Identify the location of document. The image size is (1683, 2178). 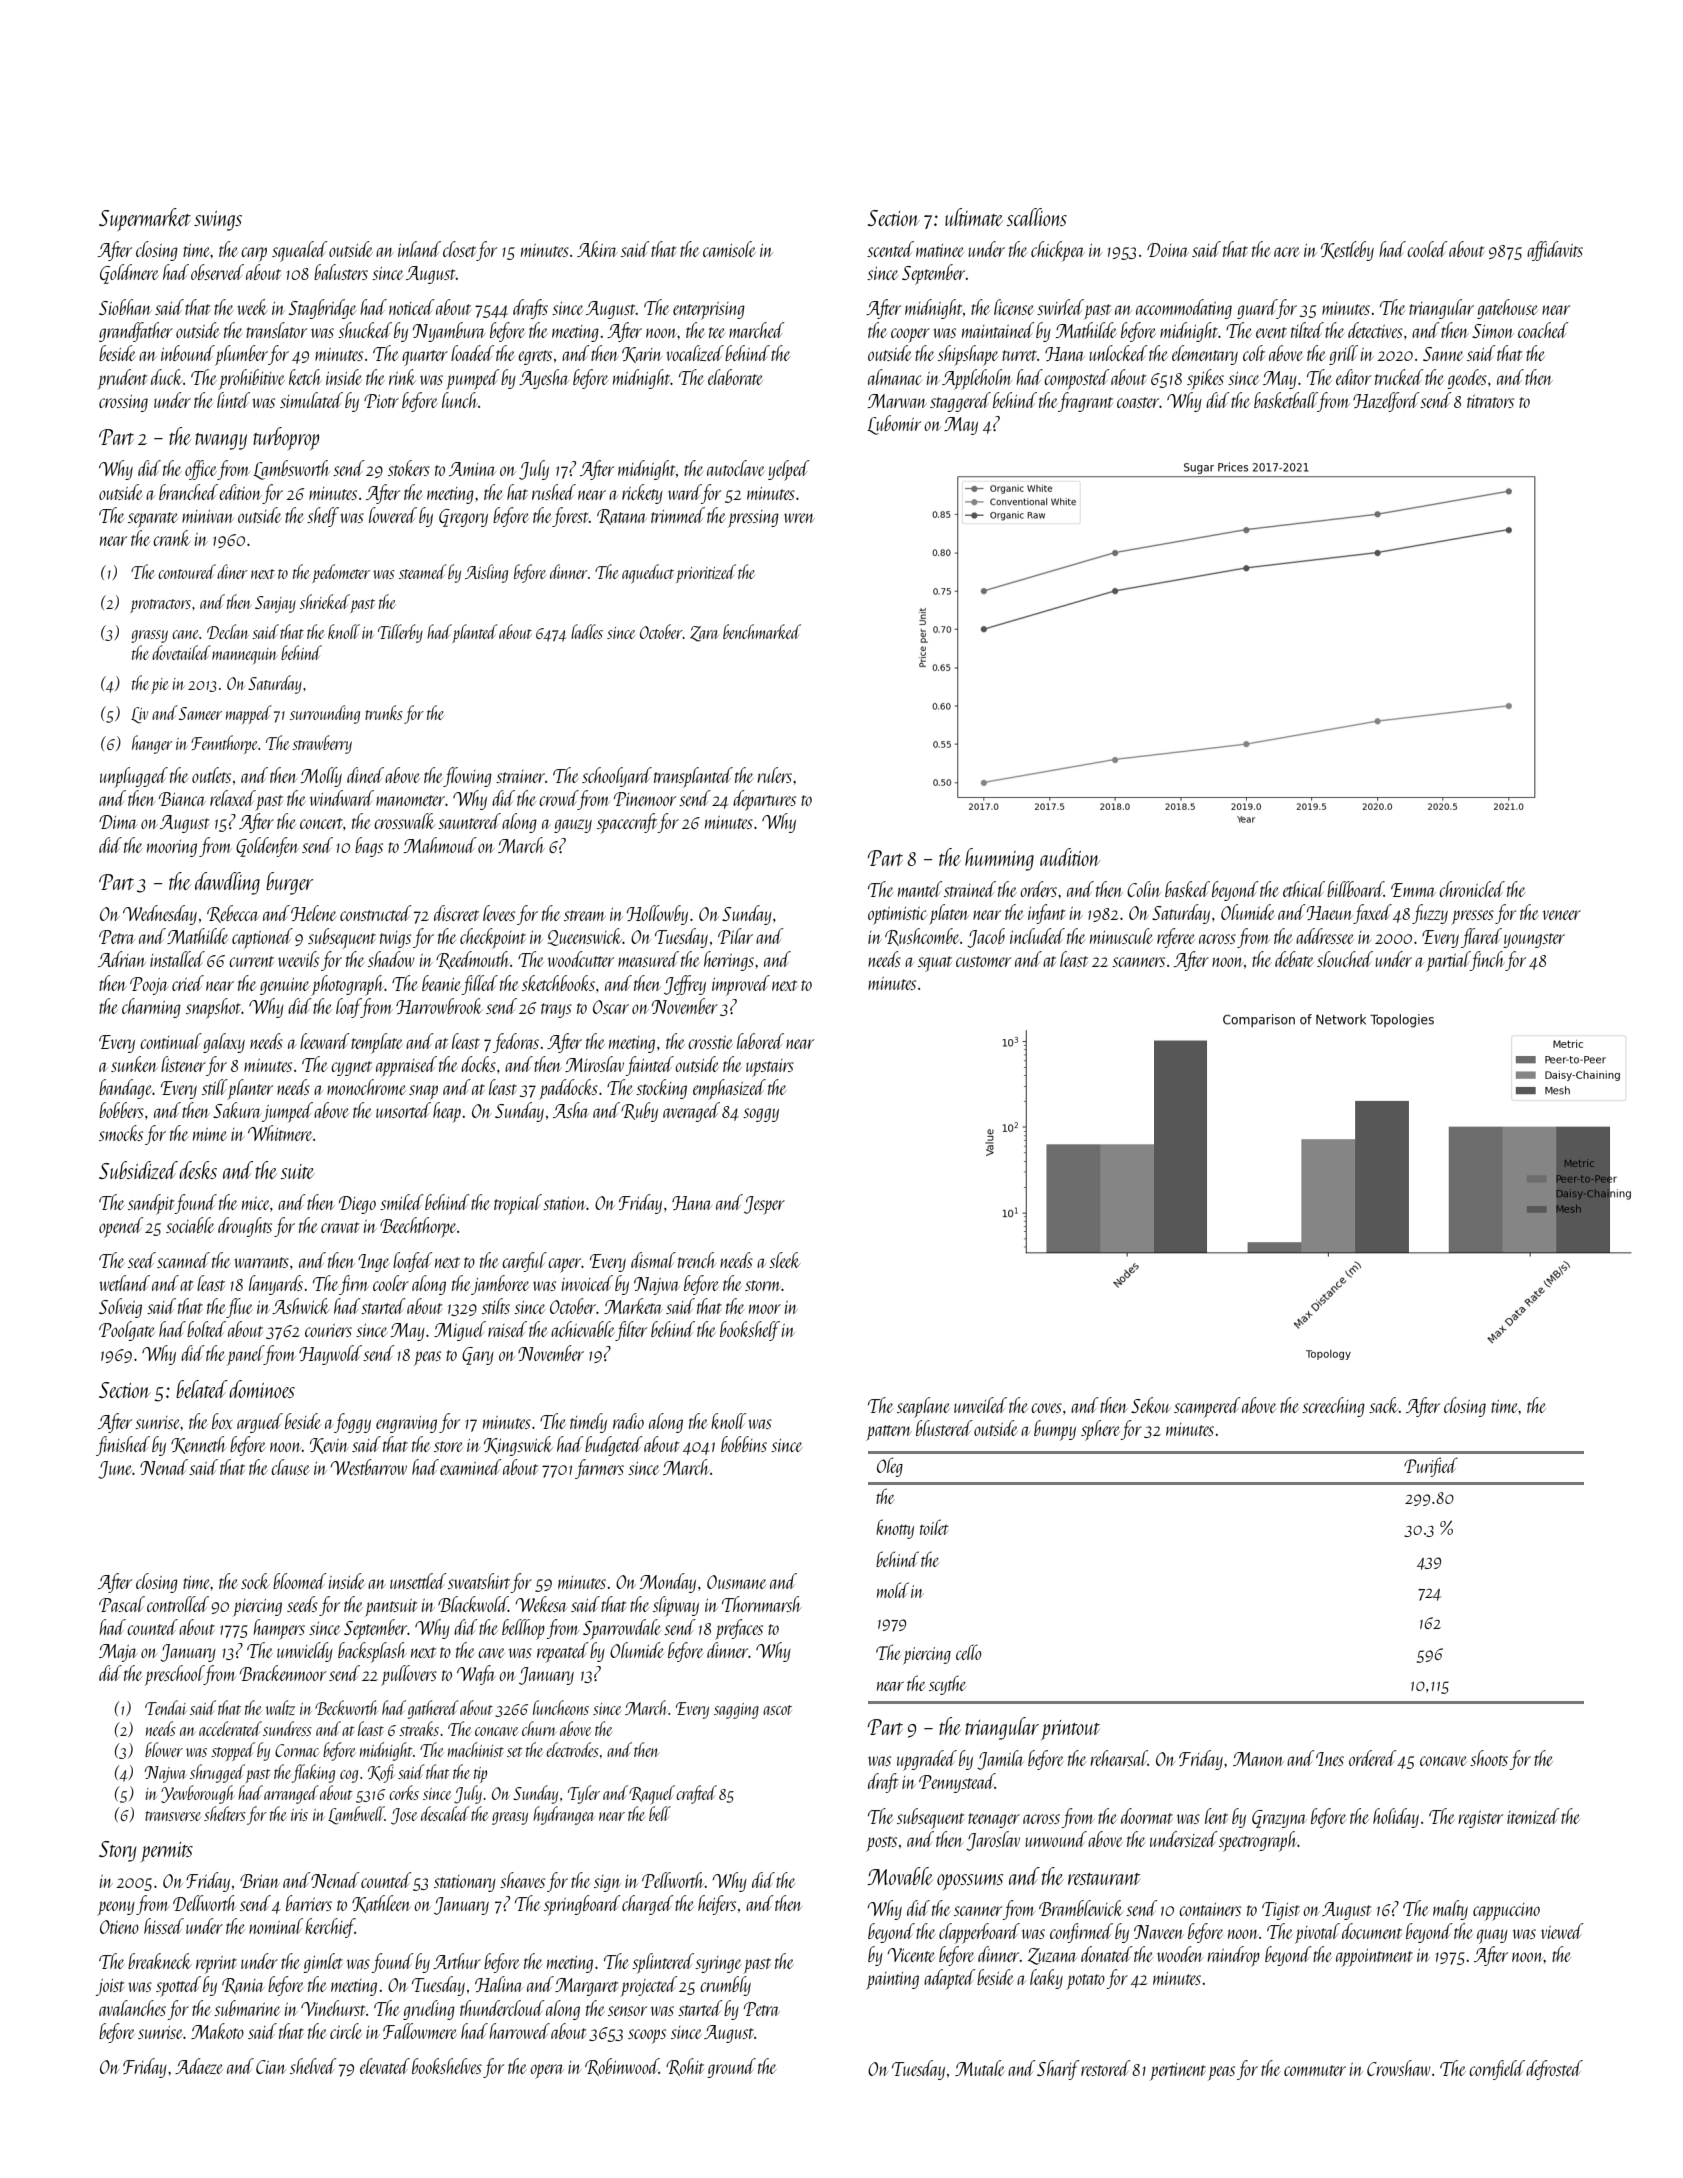
(1372, 1931).
